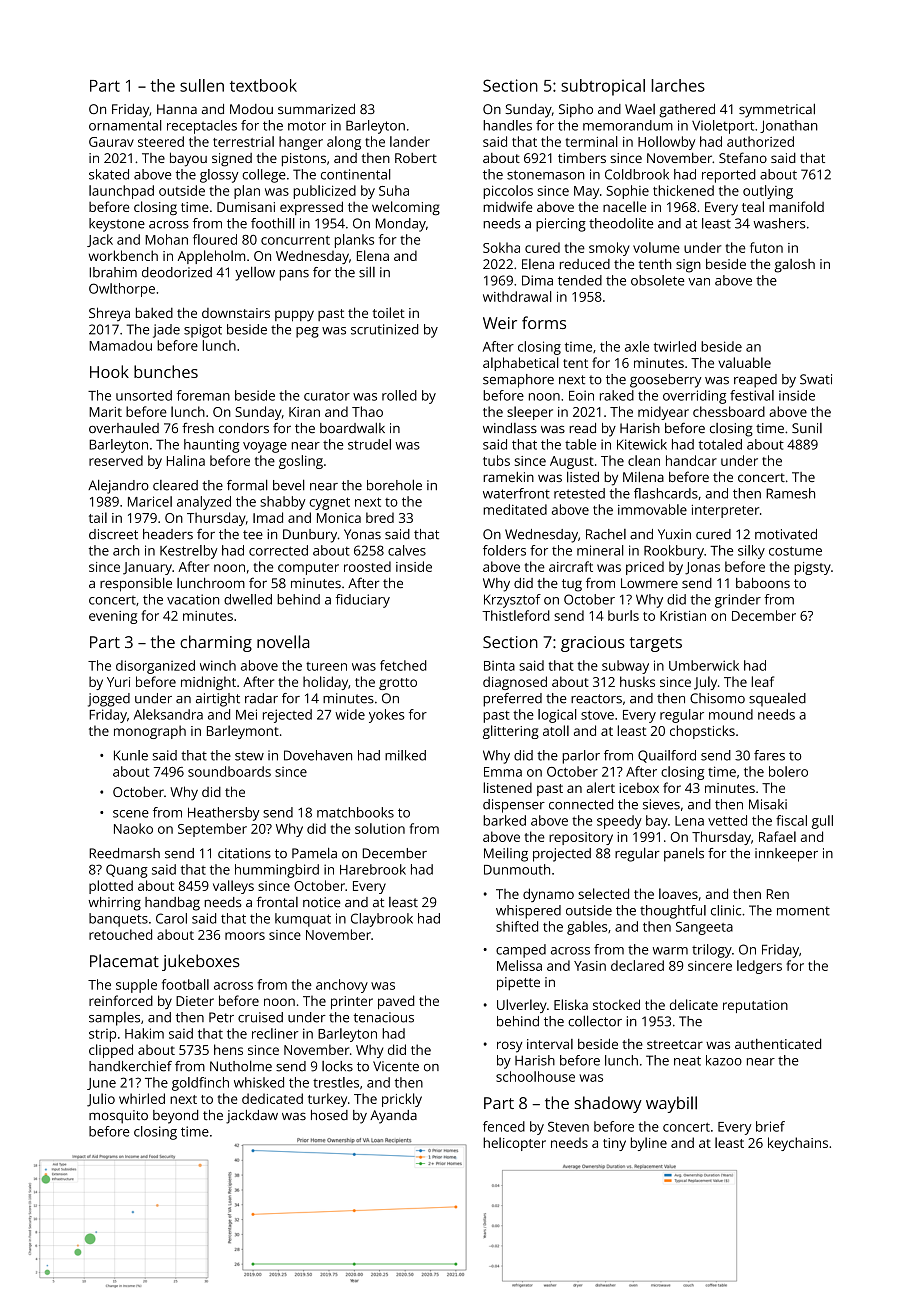 The width and height of the page is (924, 1308). Describe the element at coordinates (150, 501) in the page. I see `Maricel` at that location.
